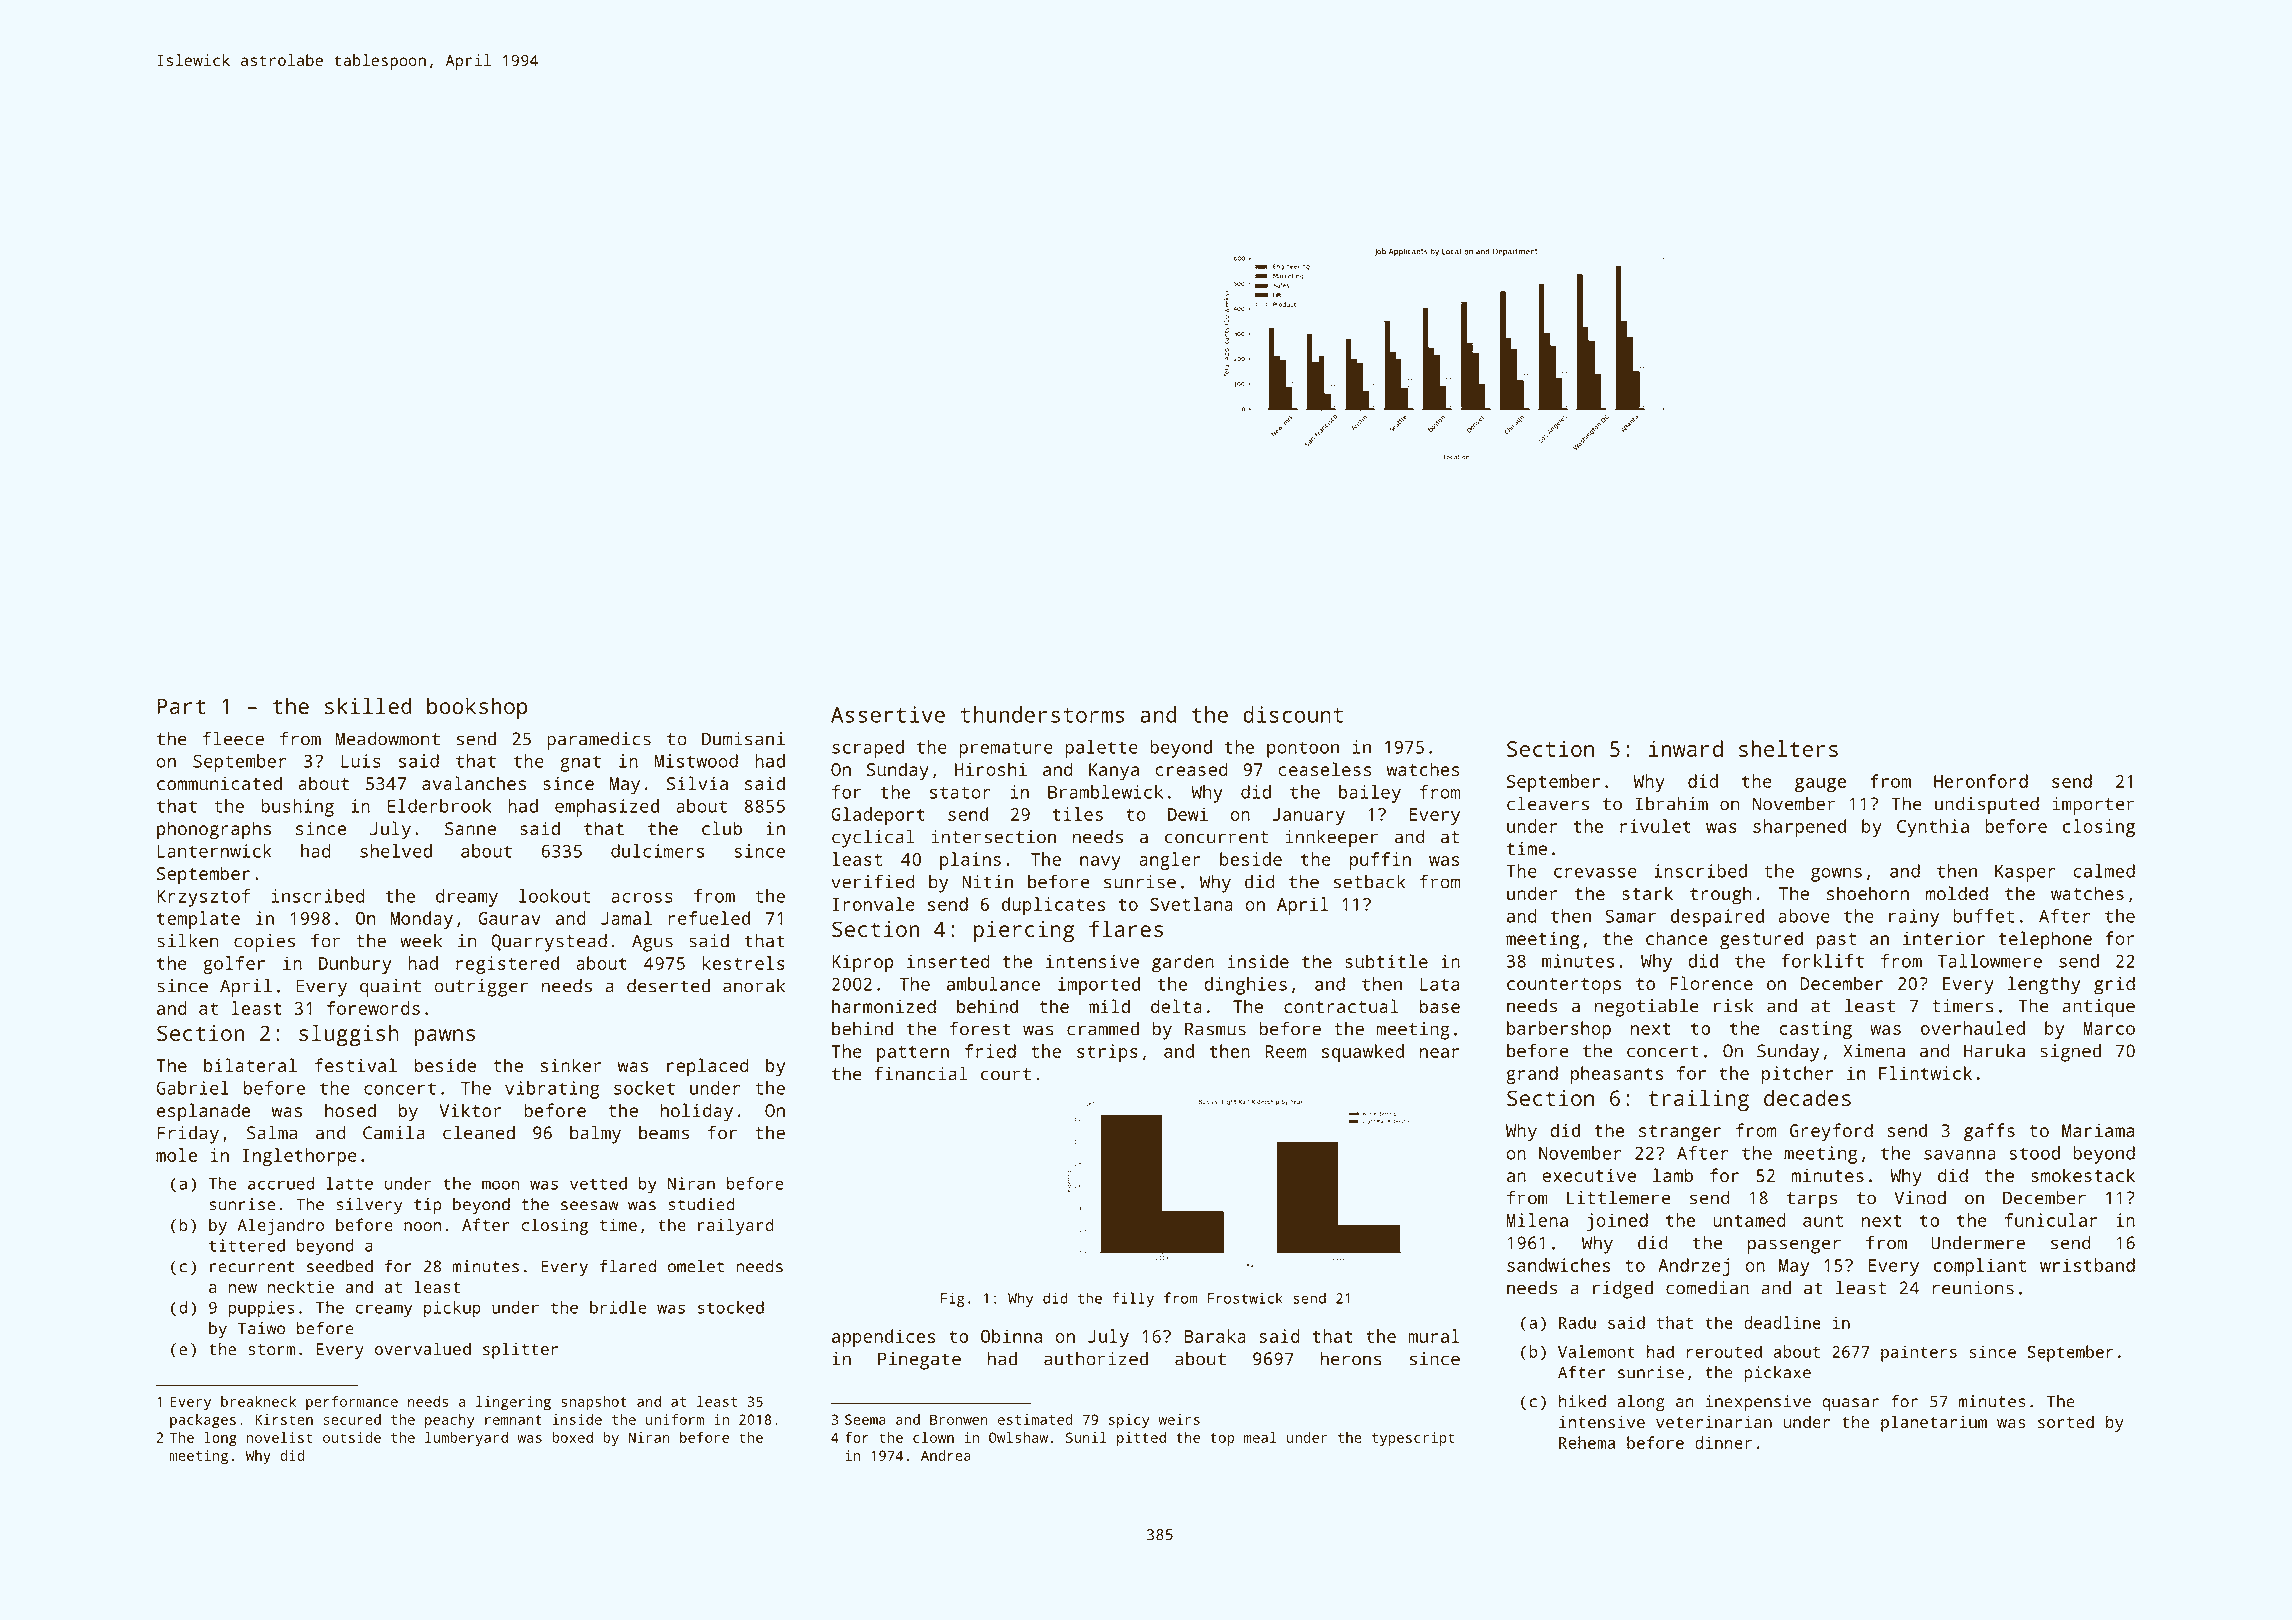 The image size is (2292, 1620). Describe the element at coordinates (946, 1455) in the screenshot. I see `Andrea` at that location.
